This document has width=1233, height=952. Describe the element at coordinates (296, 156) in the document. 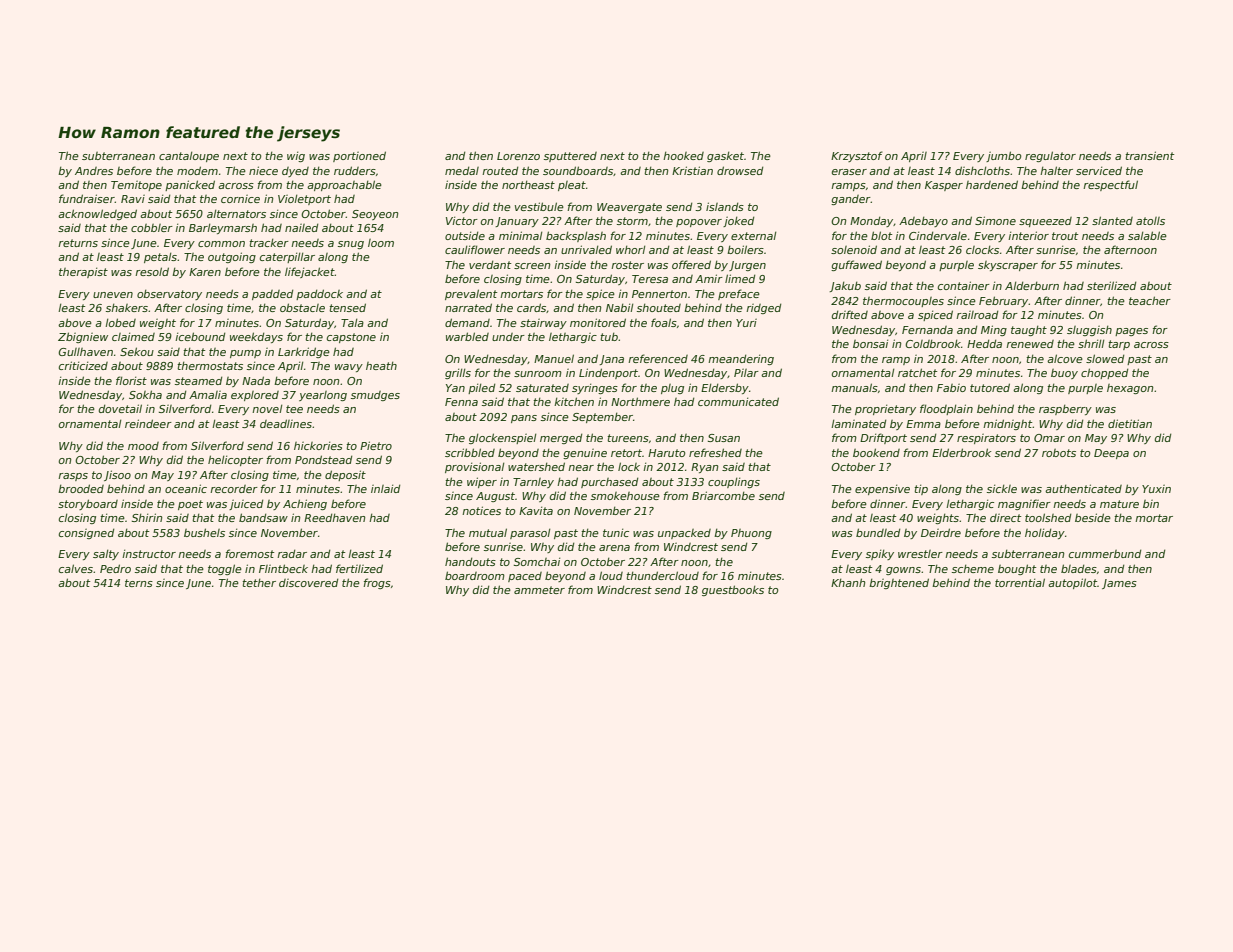

I see `wig` at that location.
